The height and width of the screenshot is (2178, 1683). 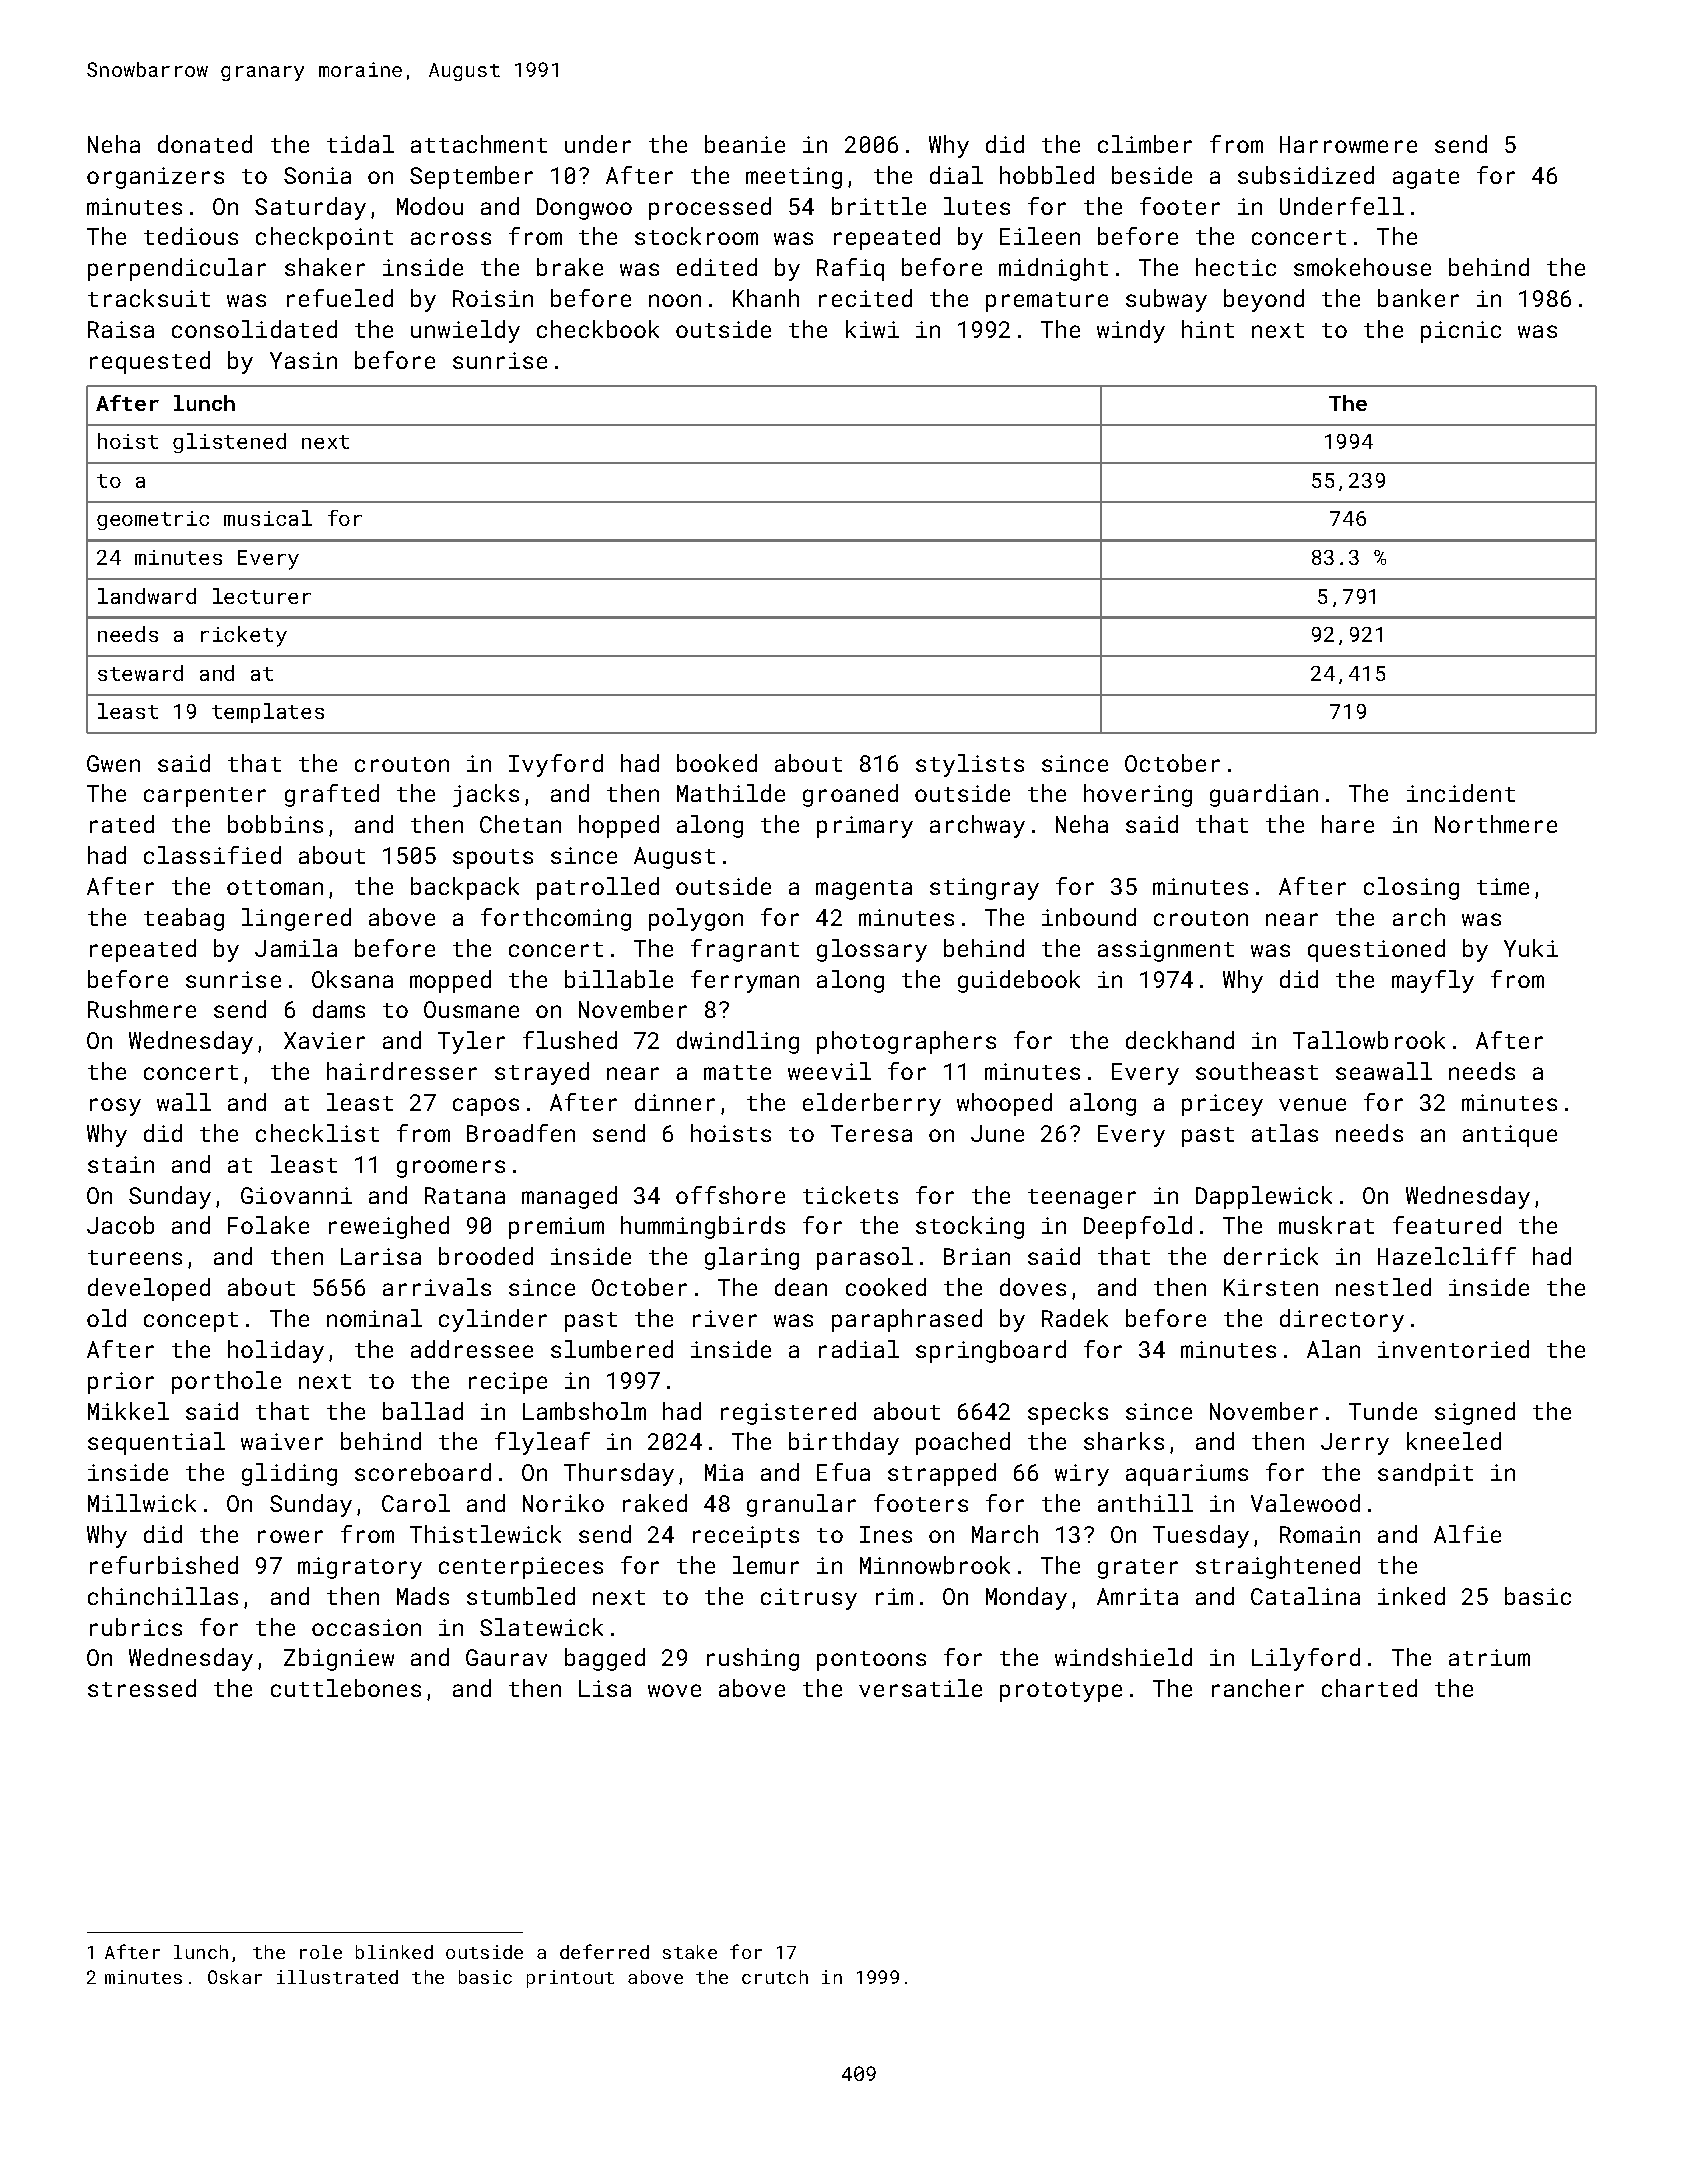 I want to click on hint, so click(x=1208, y=329).
